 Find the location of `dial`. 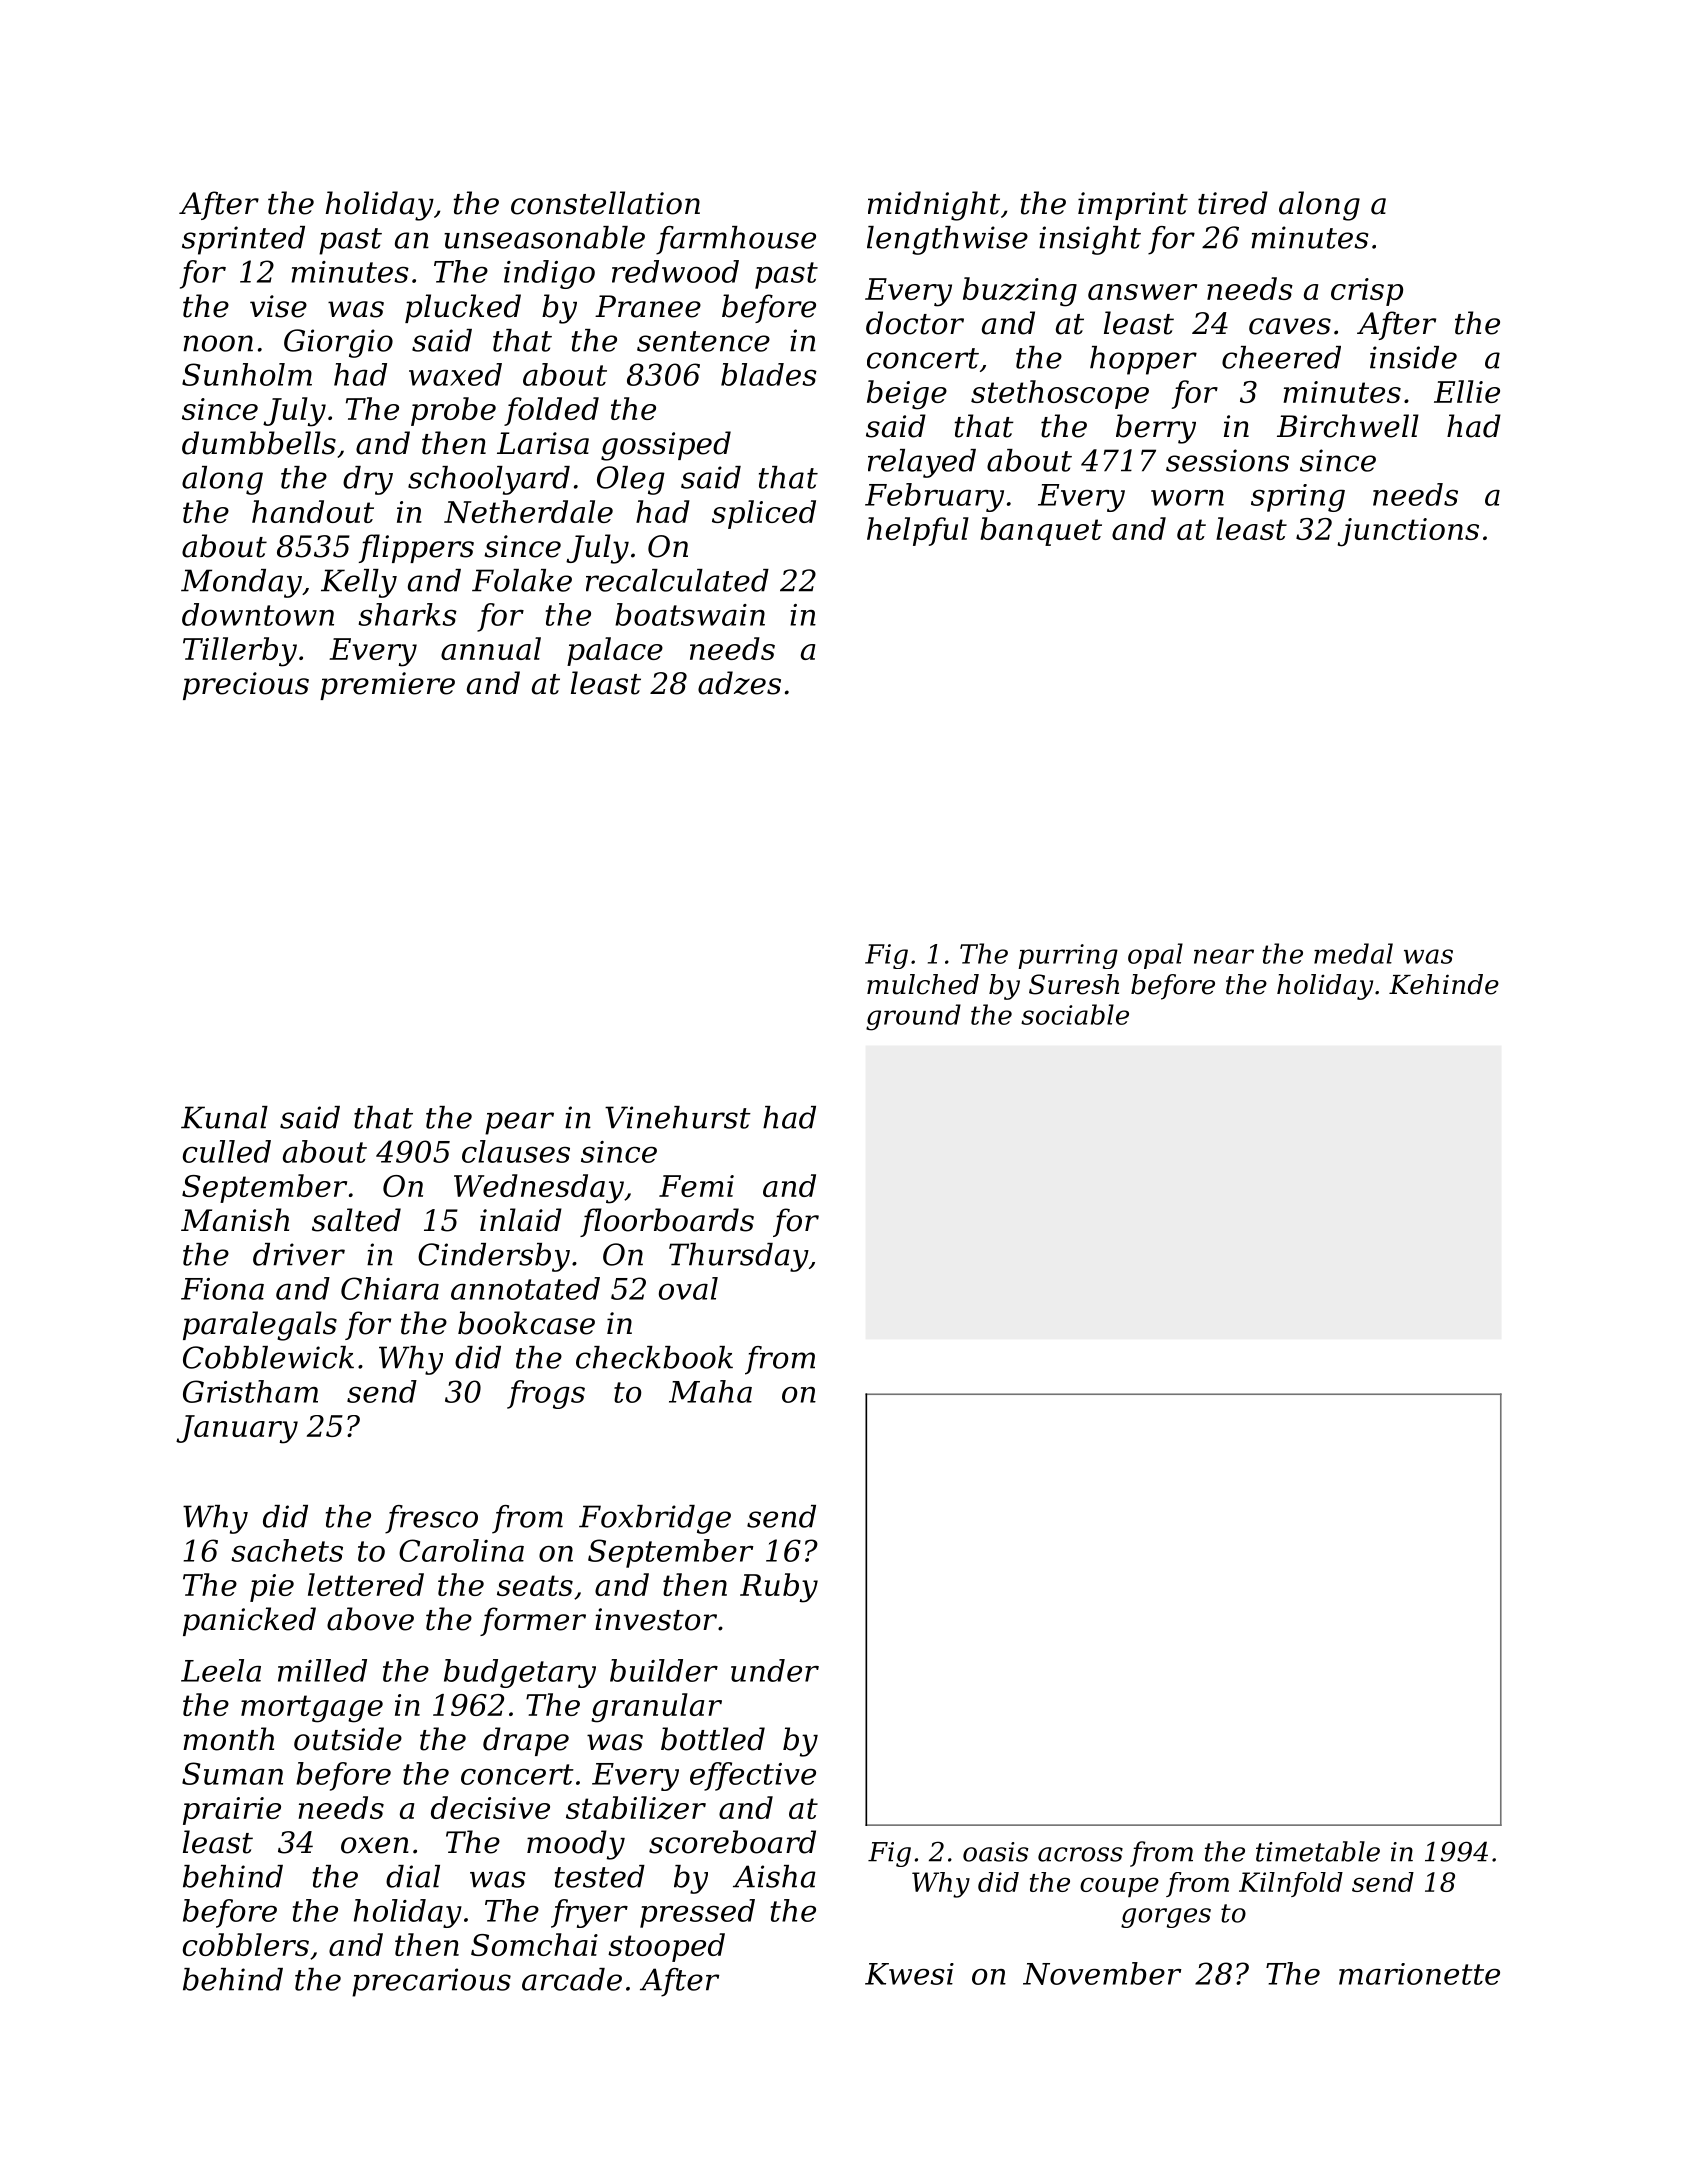

dial is located at coordinates (413, 1876).
